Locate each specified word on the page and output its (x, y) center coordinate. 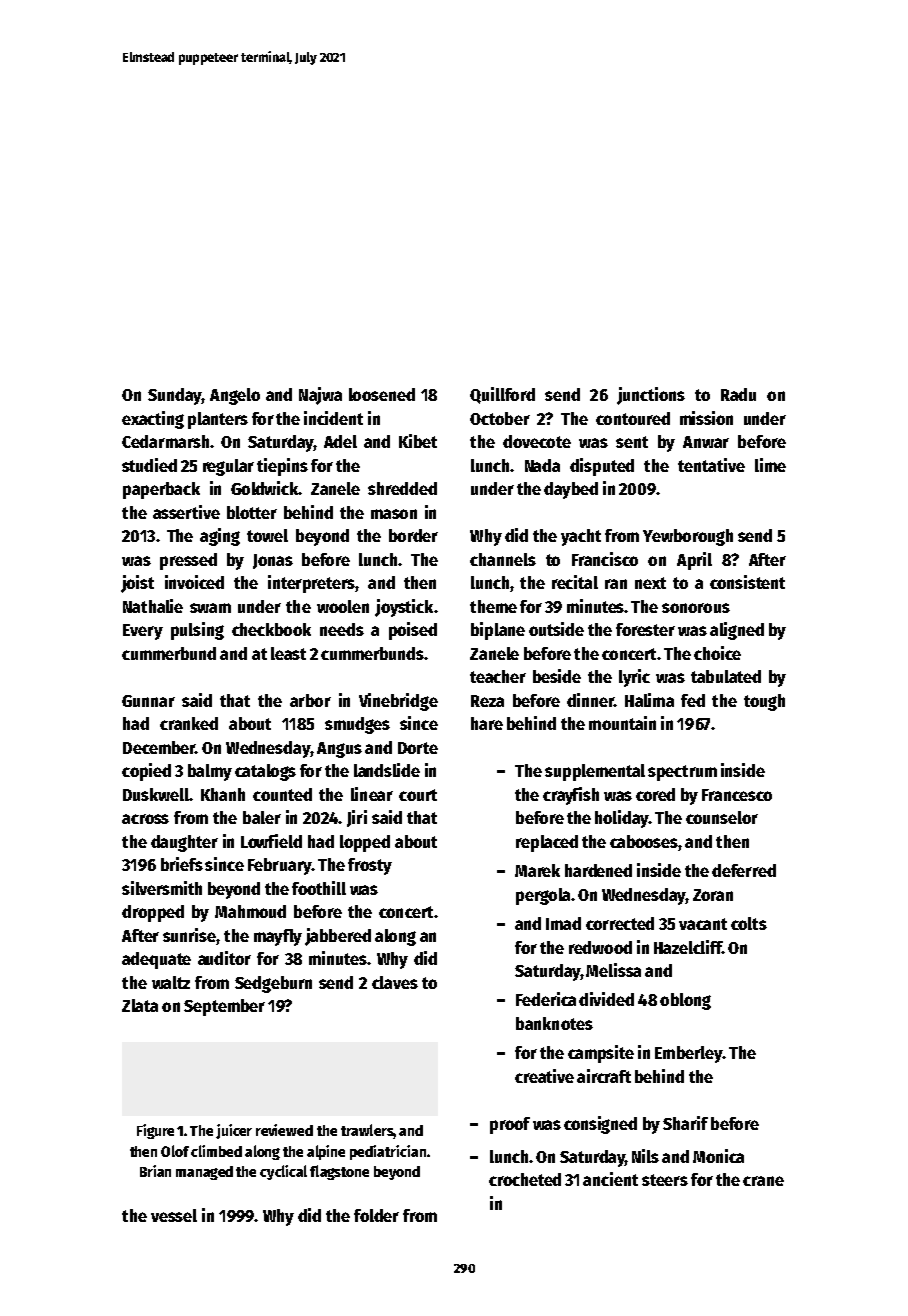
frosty (370, 866)
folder (376, 1215)
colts (749, 923)
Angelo (235, 396)
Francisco (605, 559)
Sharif (685, 1123)
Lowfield (271, 841)
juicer (234, 1131)
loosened (382, 394)
